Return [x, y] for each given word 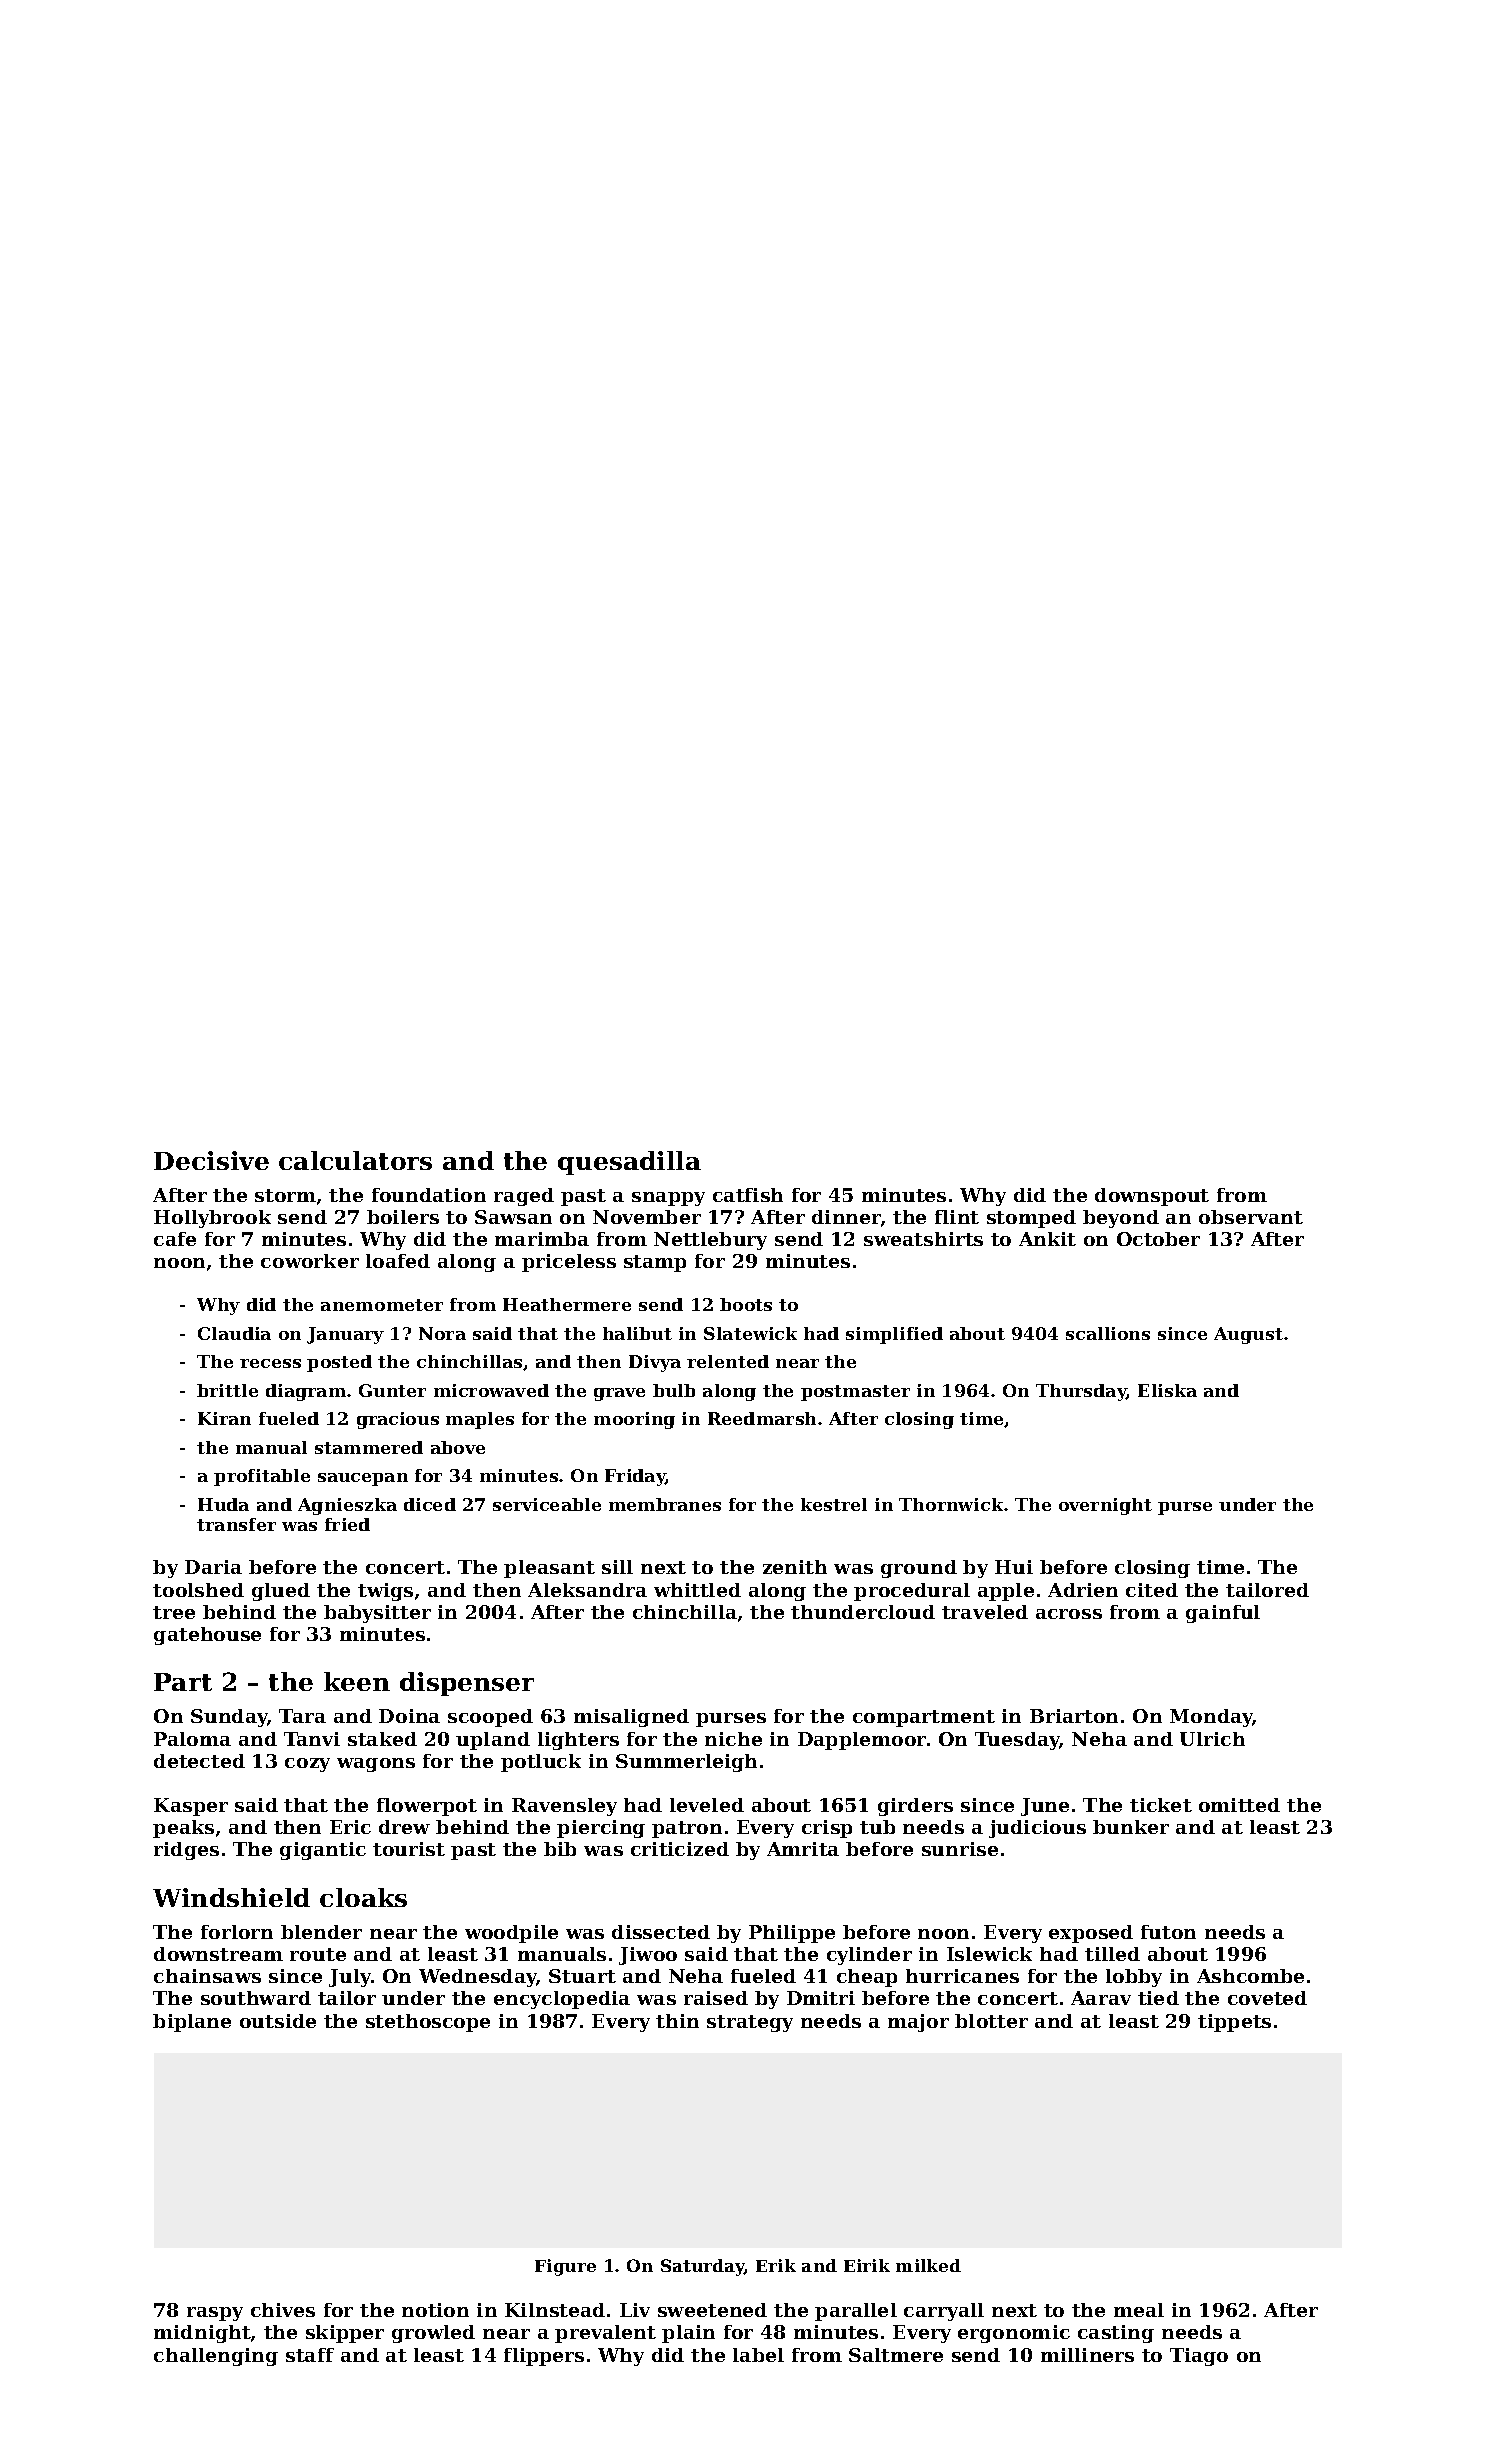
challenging [216, 2357]
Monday [1211, 1718]
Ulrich [1212, 1739]
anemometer [382, 1305]
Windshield [231, 1897]
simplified [894, 1335]
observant [1251, 1217]
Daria [213, 1567]
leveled [707, 1805]
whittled [697, 1590]
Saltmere [896, 2355]
